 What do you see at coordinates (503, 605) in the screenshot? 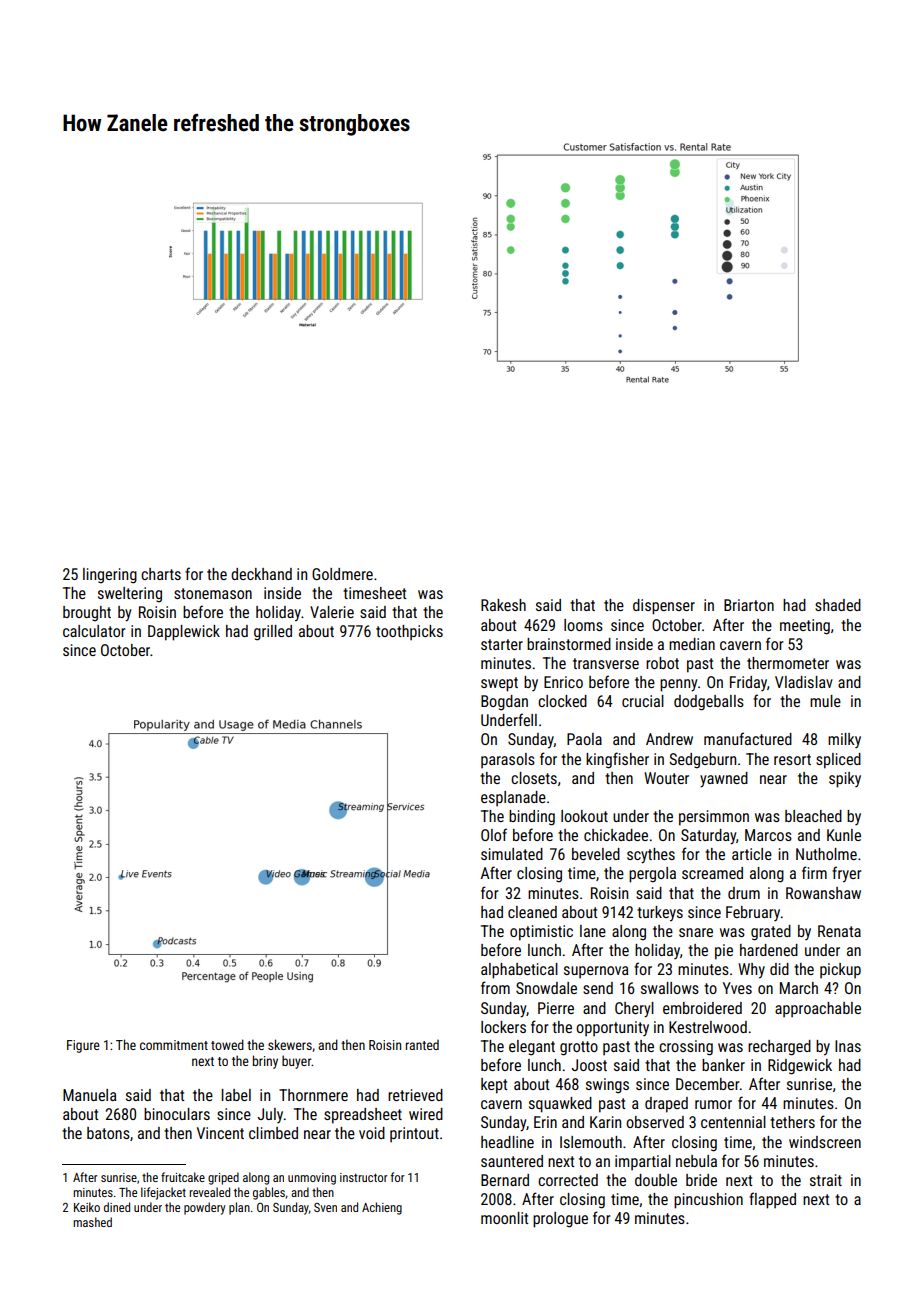
I see `Rakesh` at bounding box center [503, 605].
